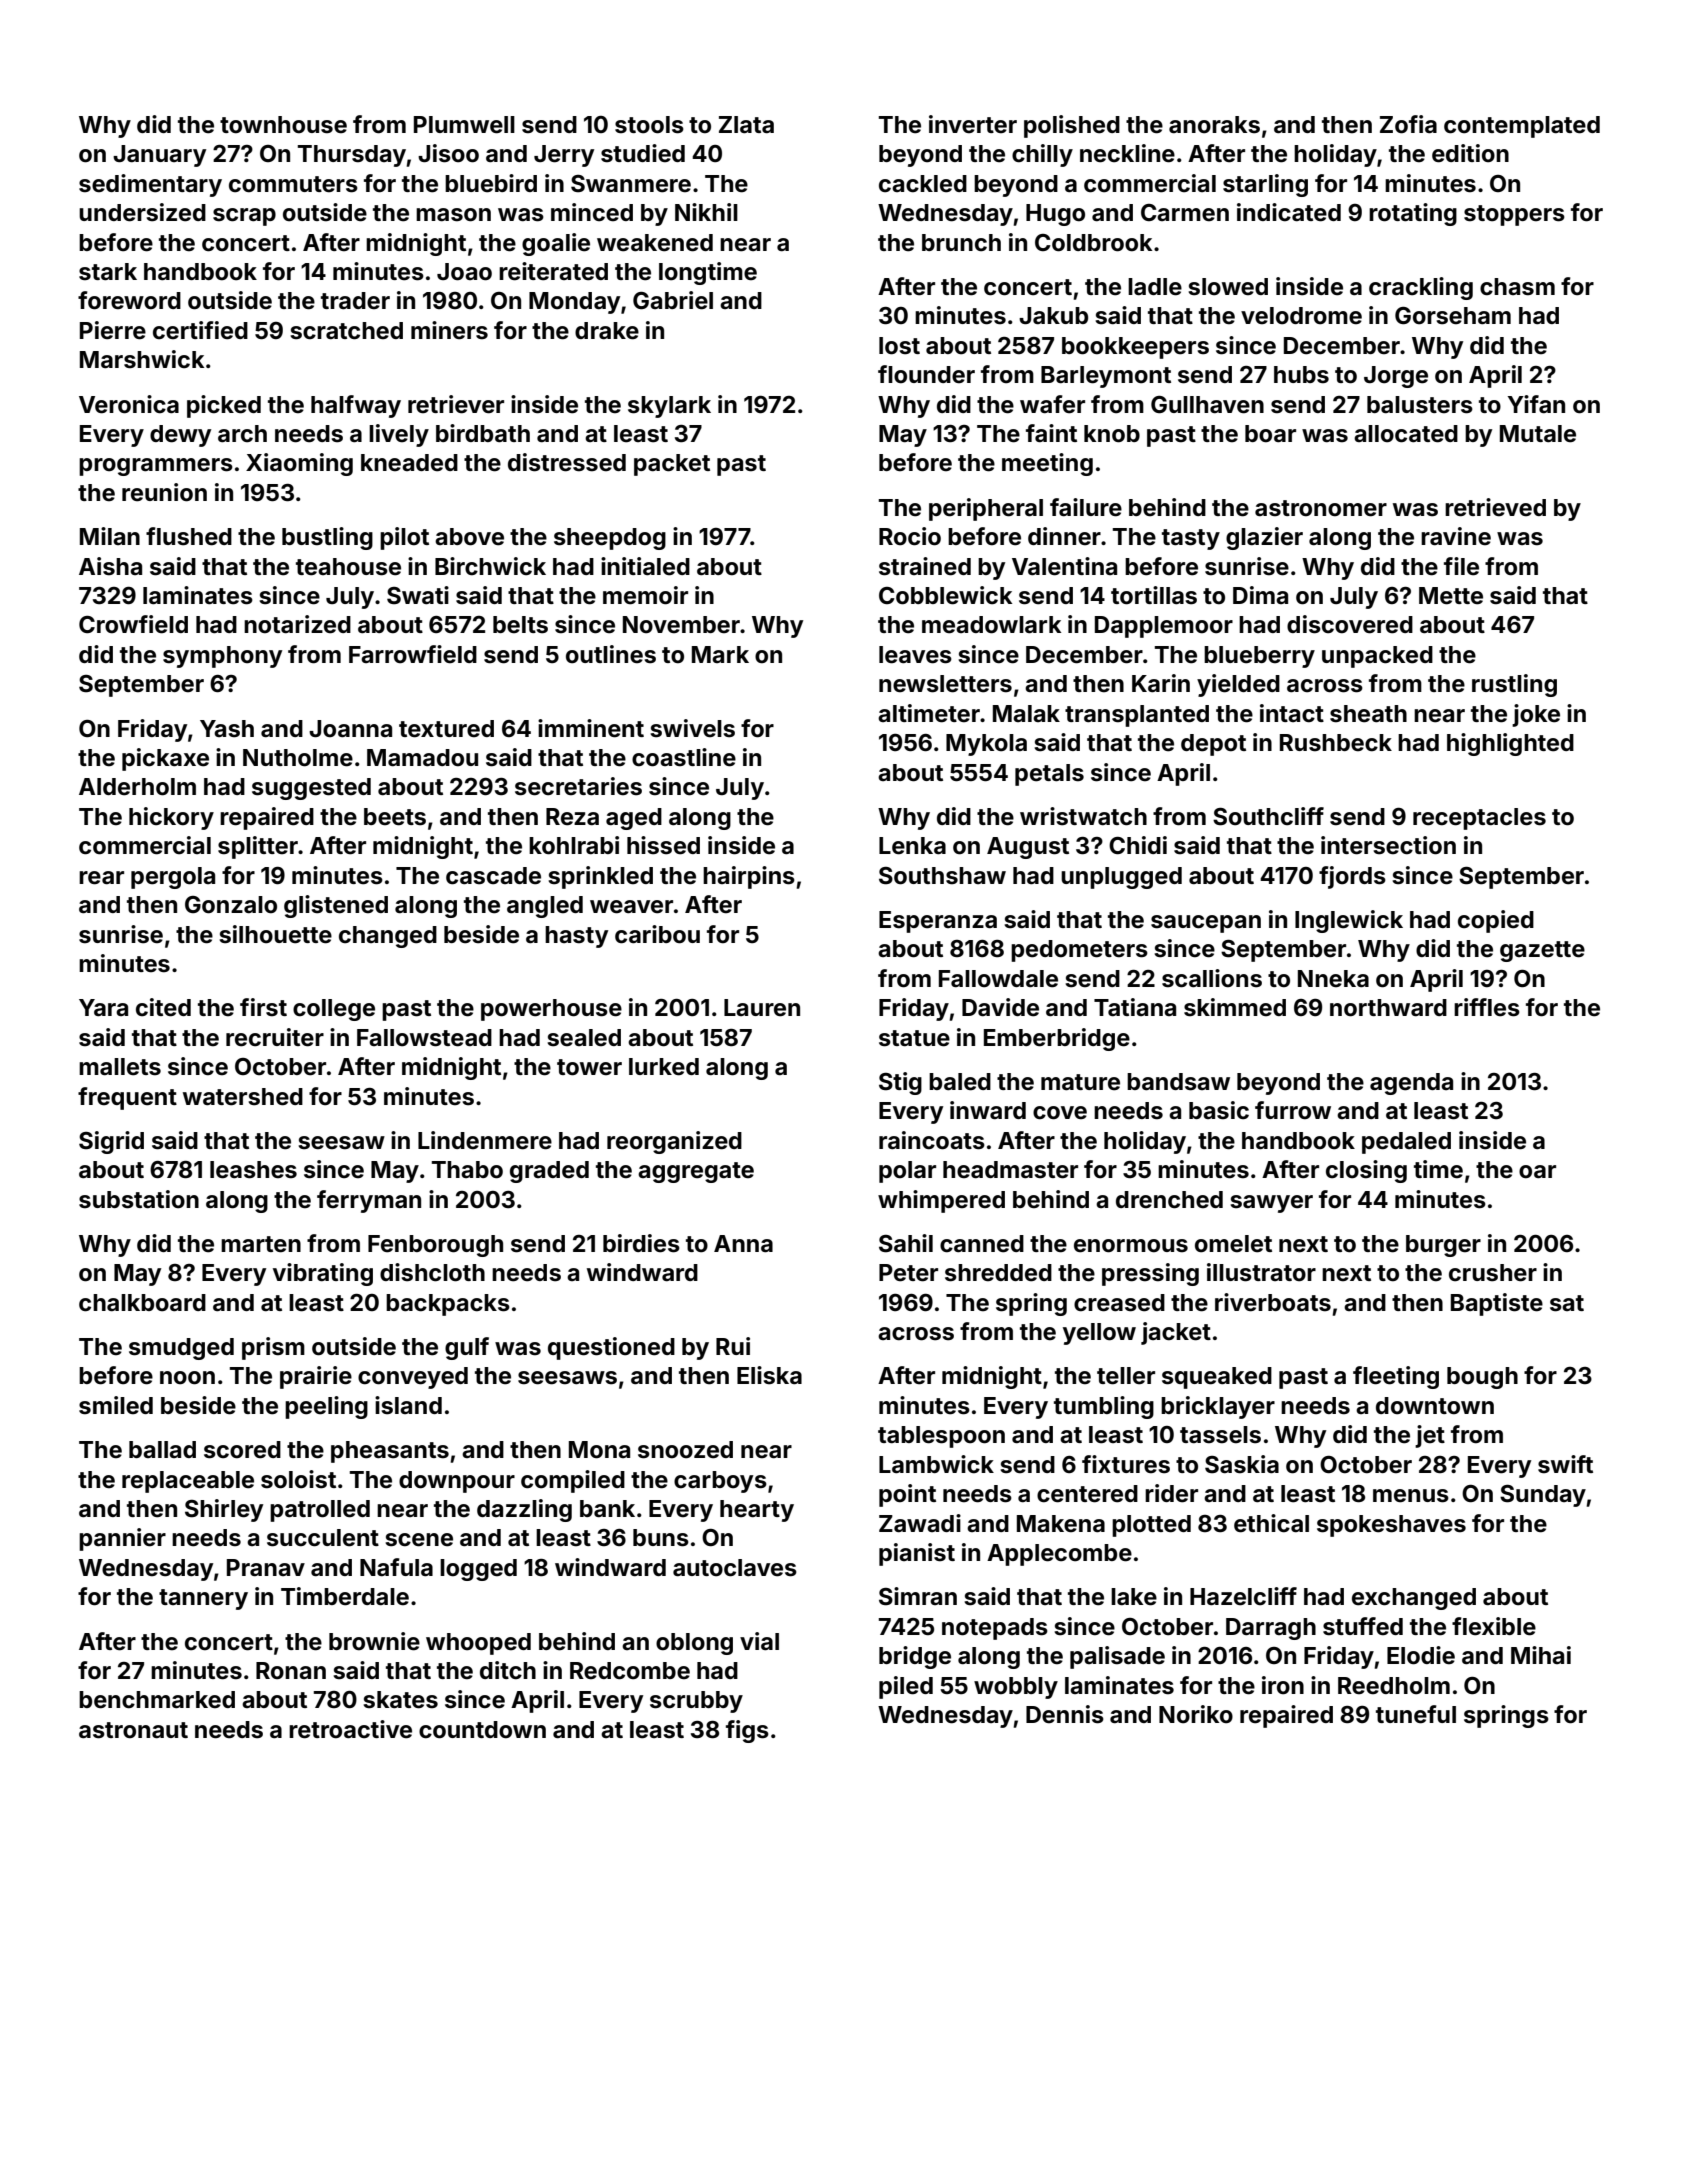 This image has width=1683, height=2178. Describe the element at coordinates (1016, 1688) in the image. I see `wobbly` at that location.
